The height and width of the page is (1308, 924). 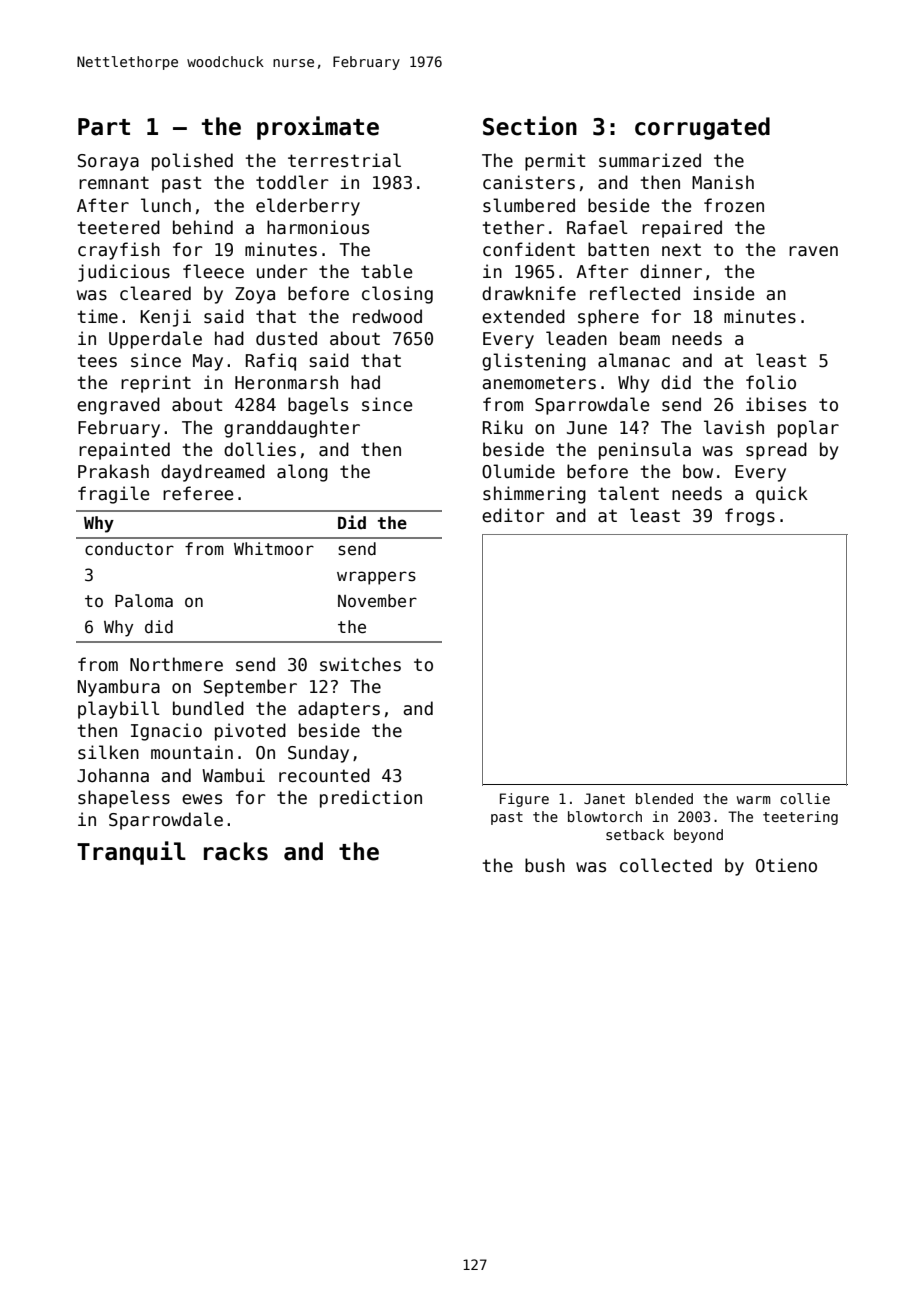 What do you see at coordinates (129, 549) in the page?
I see `conductor` at bounding box center [129, 549].
